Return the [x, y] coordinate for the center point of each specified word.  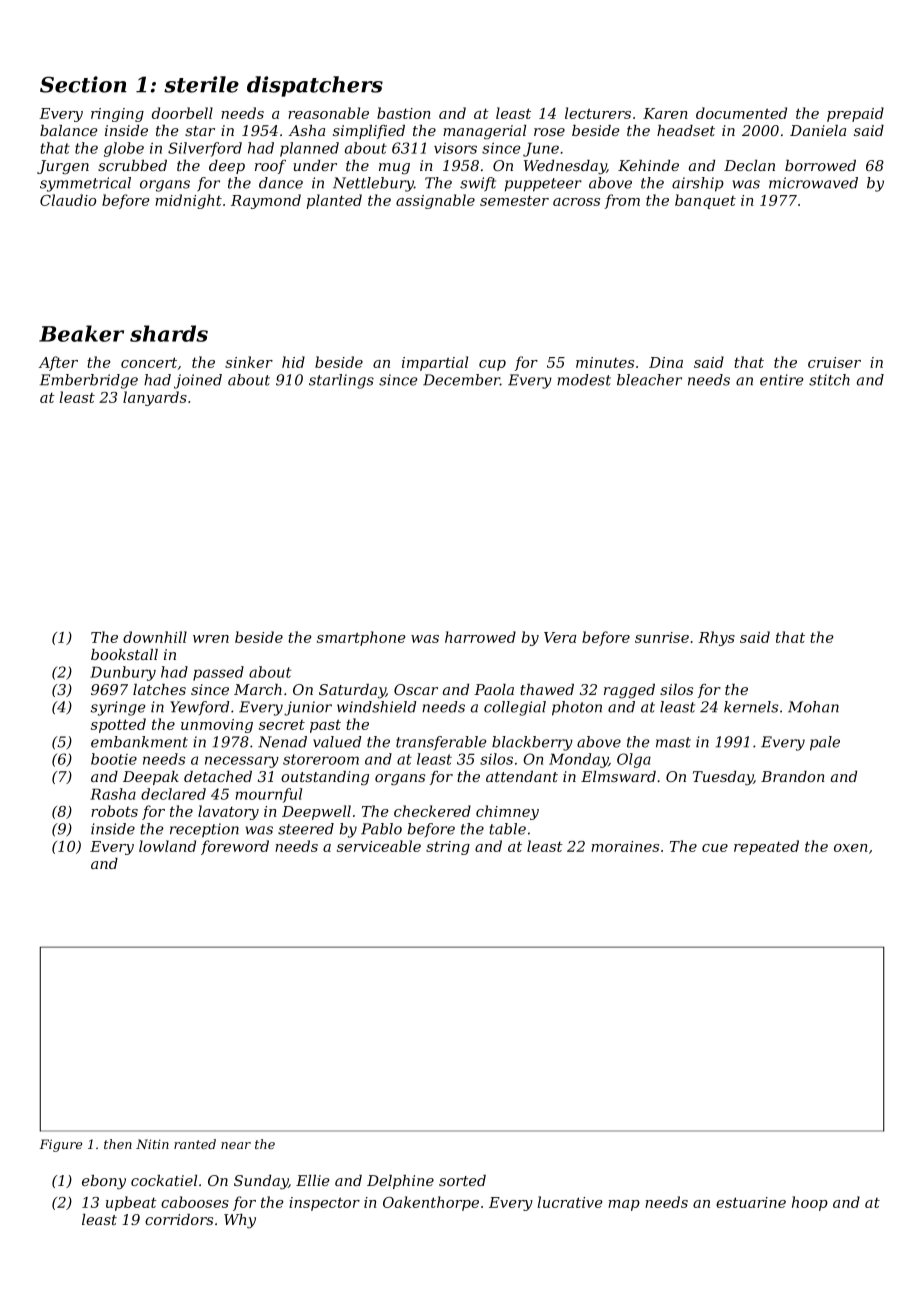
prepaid [855, 114]
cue [715, 848]
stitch [829, 380]
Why [240, 1221]
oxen [851, 848]
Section [83, 84]
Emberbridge [89, 381]
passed [218, 673]
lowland [167, 846]
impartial [435, 363]
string [448, 848]
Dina [666, 362]
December [461, 380]
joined [198, 381]
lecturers [598, 113]
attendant [522, 776]
